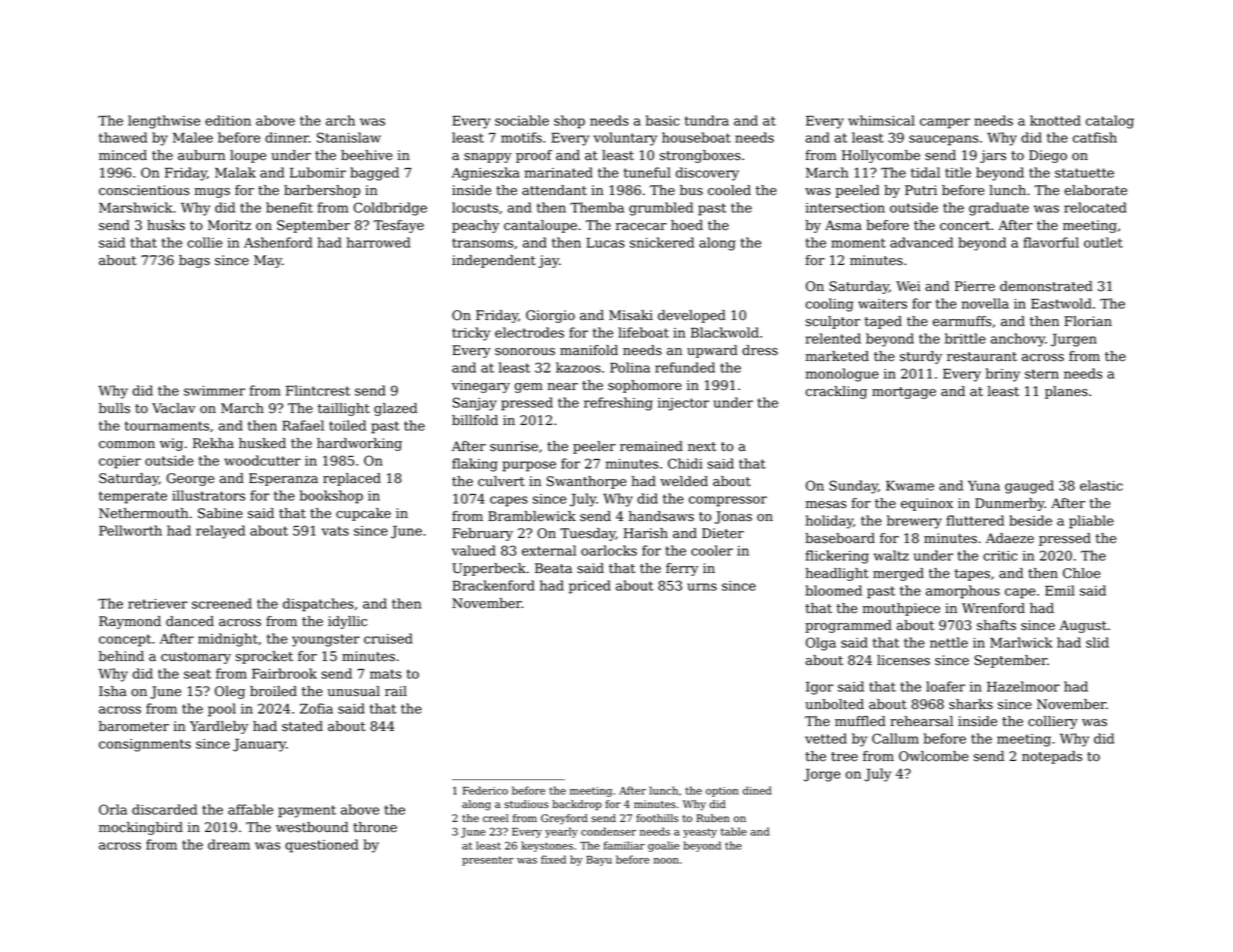 The image size is (1233, 952). I want to click on Jonas, so click(733, 517).
